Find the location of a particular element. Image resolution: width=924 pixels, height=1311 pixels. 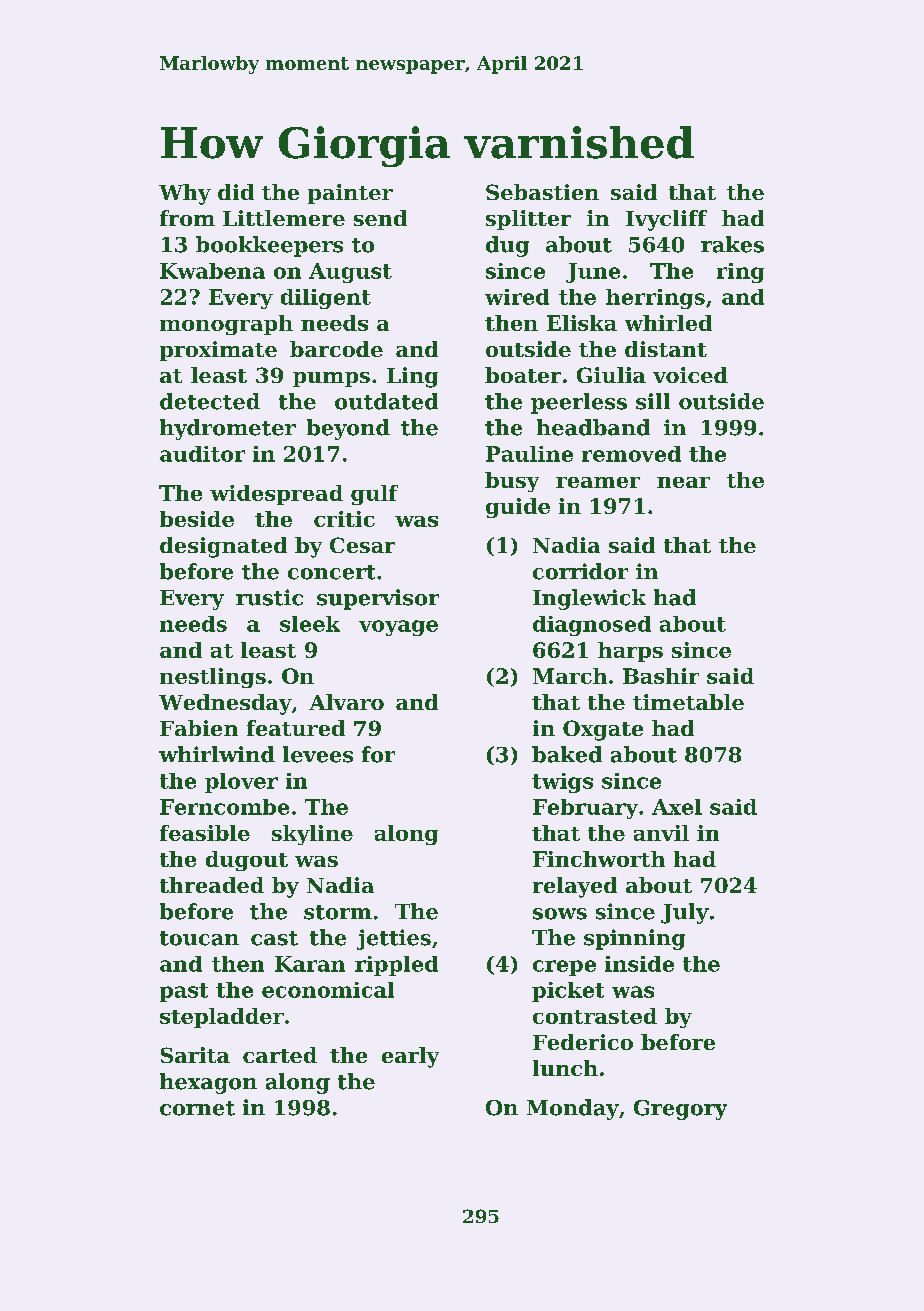

wired is located at coordinates (517, 297).
